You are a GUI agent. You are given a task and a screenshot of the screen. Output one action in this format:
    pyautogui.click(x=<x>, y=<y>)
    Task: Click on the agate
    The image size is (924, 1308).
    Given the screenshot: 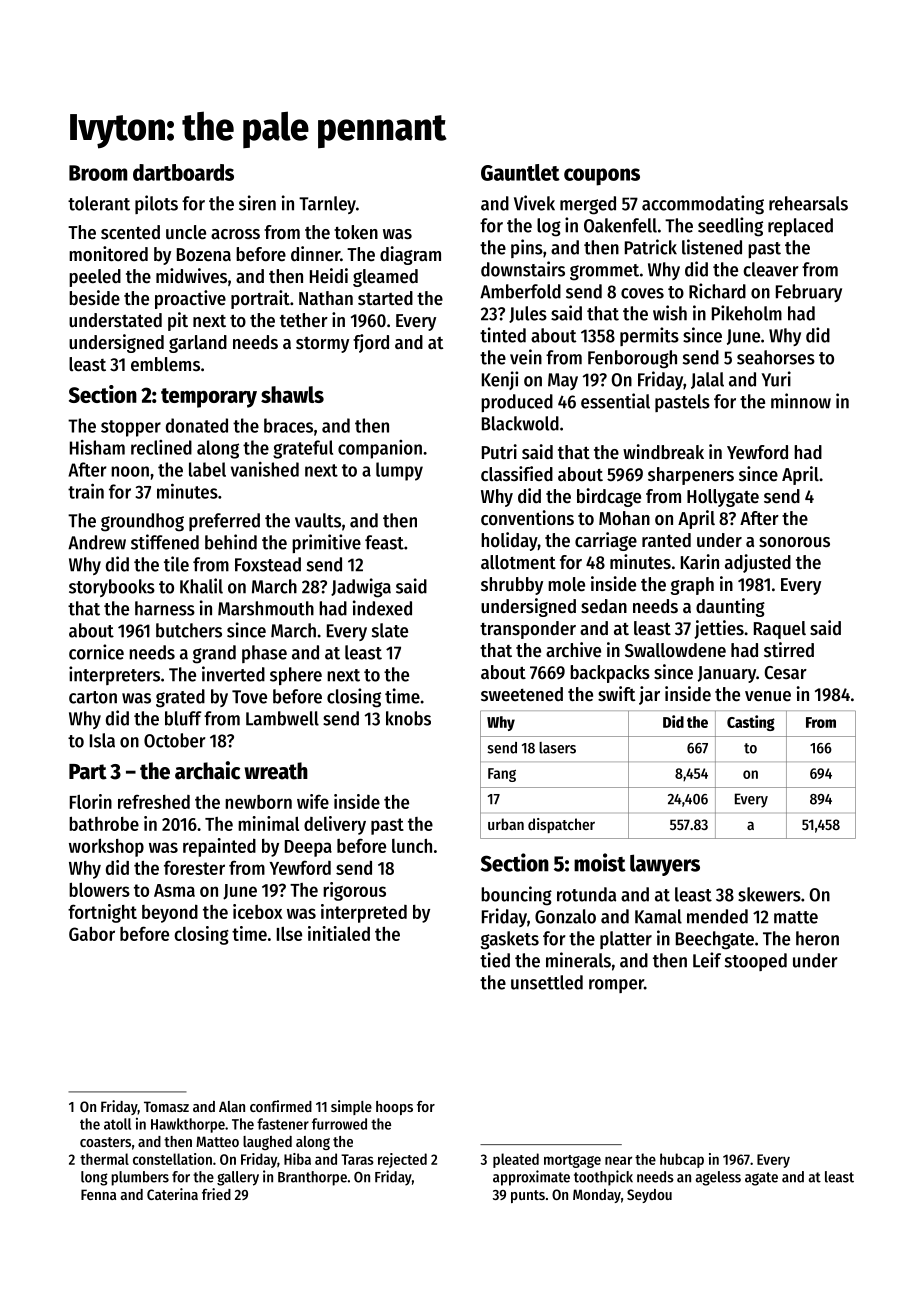 What is the action you would take?
    pyautogui.click(x=761, y=1179)
